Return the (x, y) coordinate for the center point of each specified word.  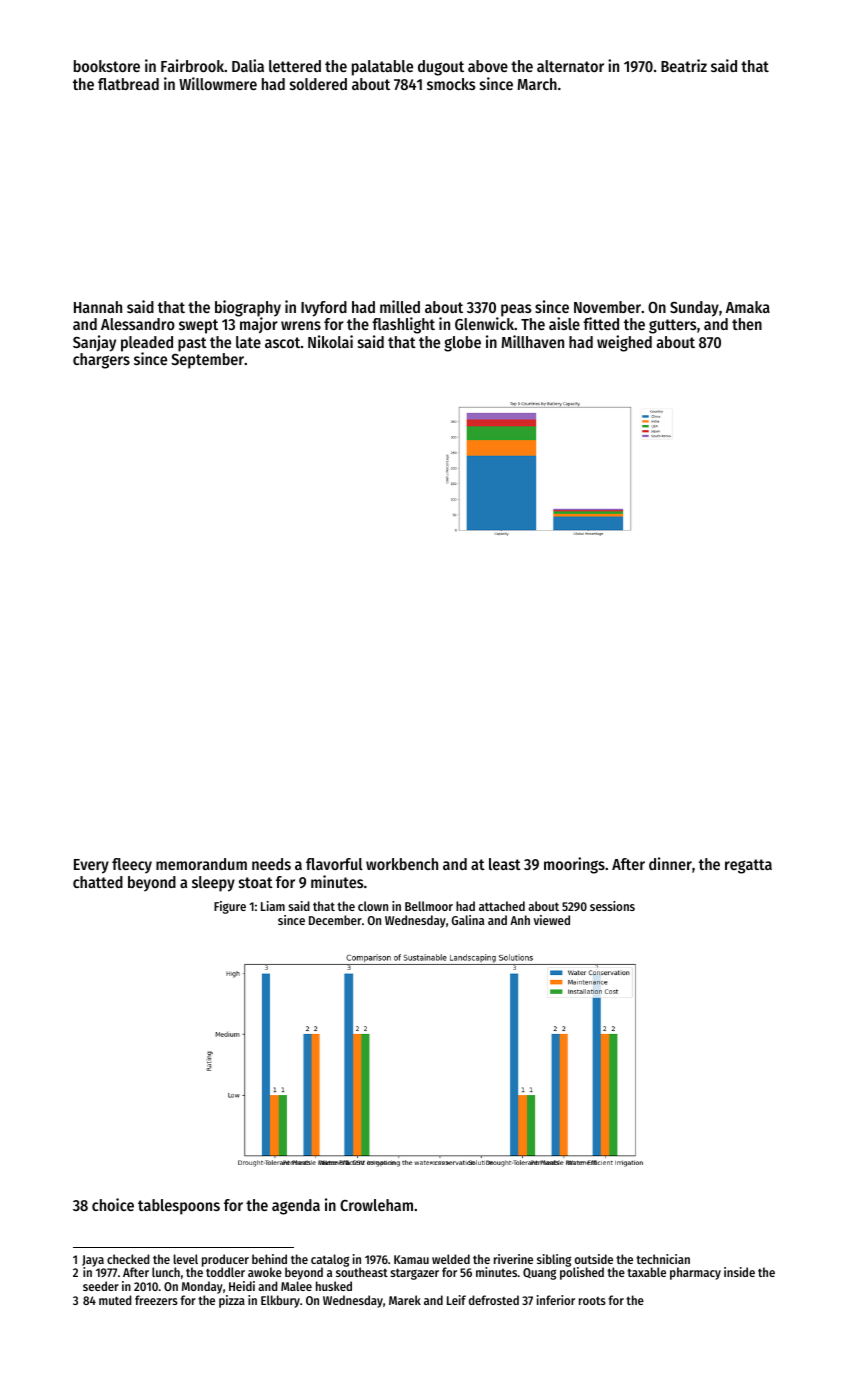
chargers (101, 361)
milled (400, 306)
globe (462, 344)
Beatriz (684, 65)
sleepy (213, 884)
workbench (402, 864)
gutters (673, 326)
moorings (574, 865)
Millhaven (532, 341)
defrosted (494, 1300)
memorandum (201, 864)
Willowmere (218, 83)
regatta (748, 866)
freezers (156, 1300)
